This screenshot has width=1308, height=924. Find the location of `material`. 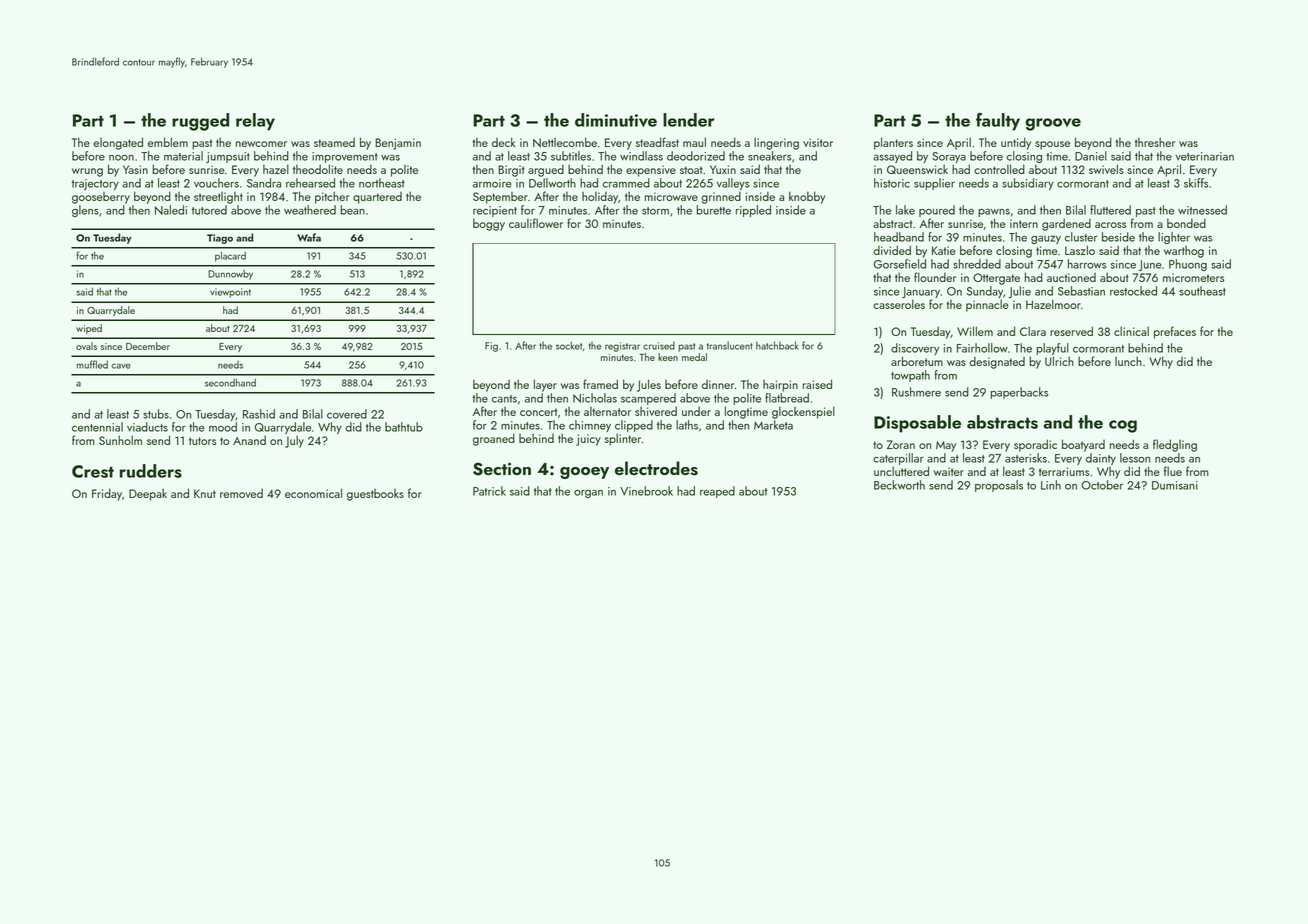

material is located at coordinates (183, 156).
